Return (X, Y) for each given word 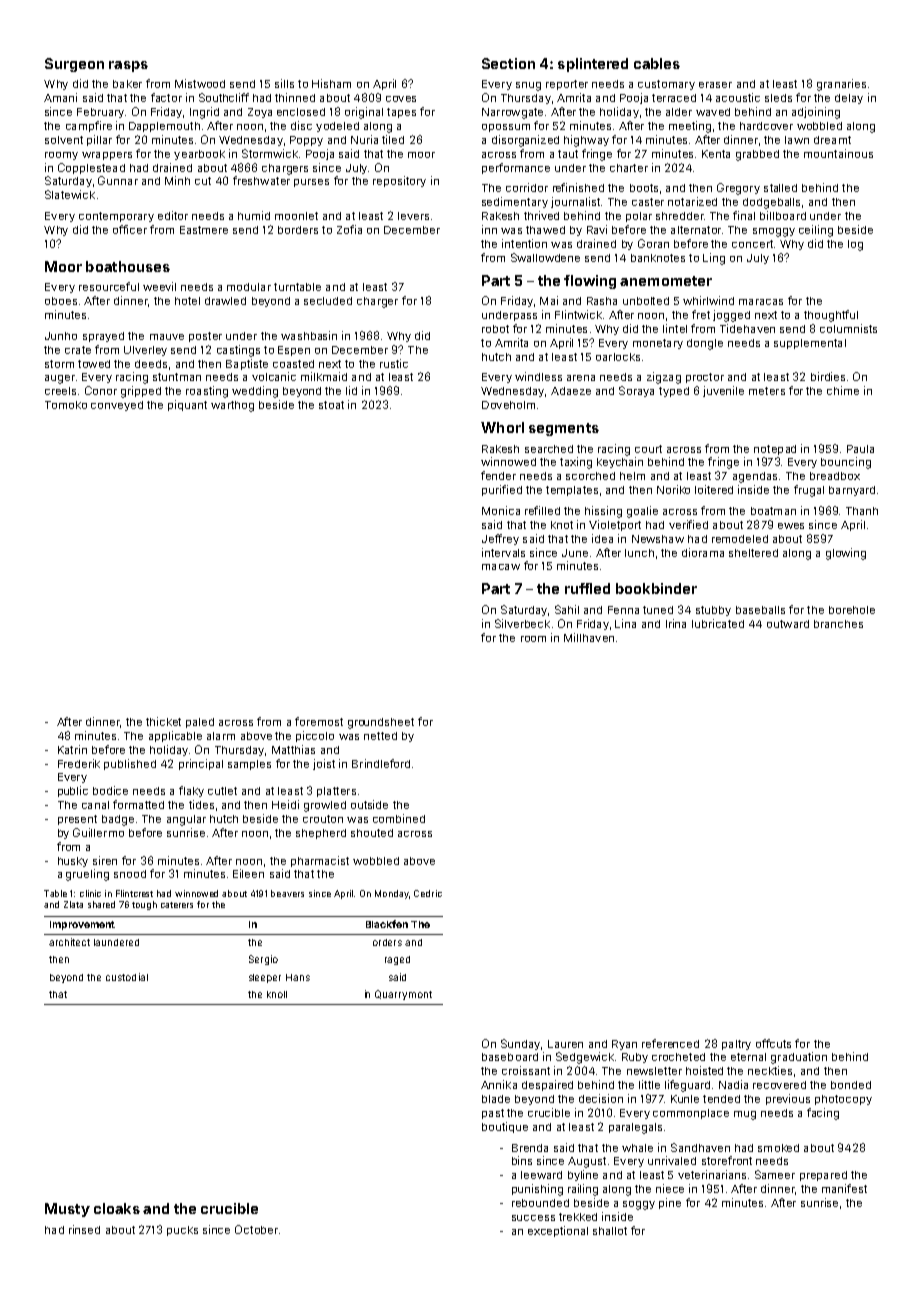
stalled (780, 188)
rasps (128, 66)
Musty (67, 1210)
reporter (567, 85)
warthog (232, 406)
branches (838, 624)
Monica (501, 510)
